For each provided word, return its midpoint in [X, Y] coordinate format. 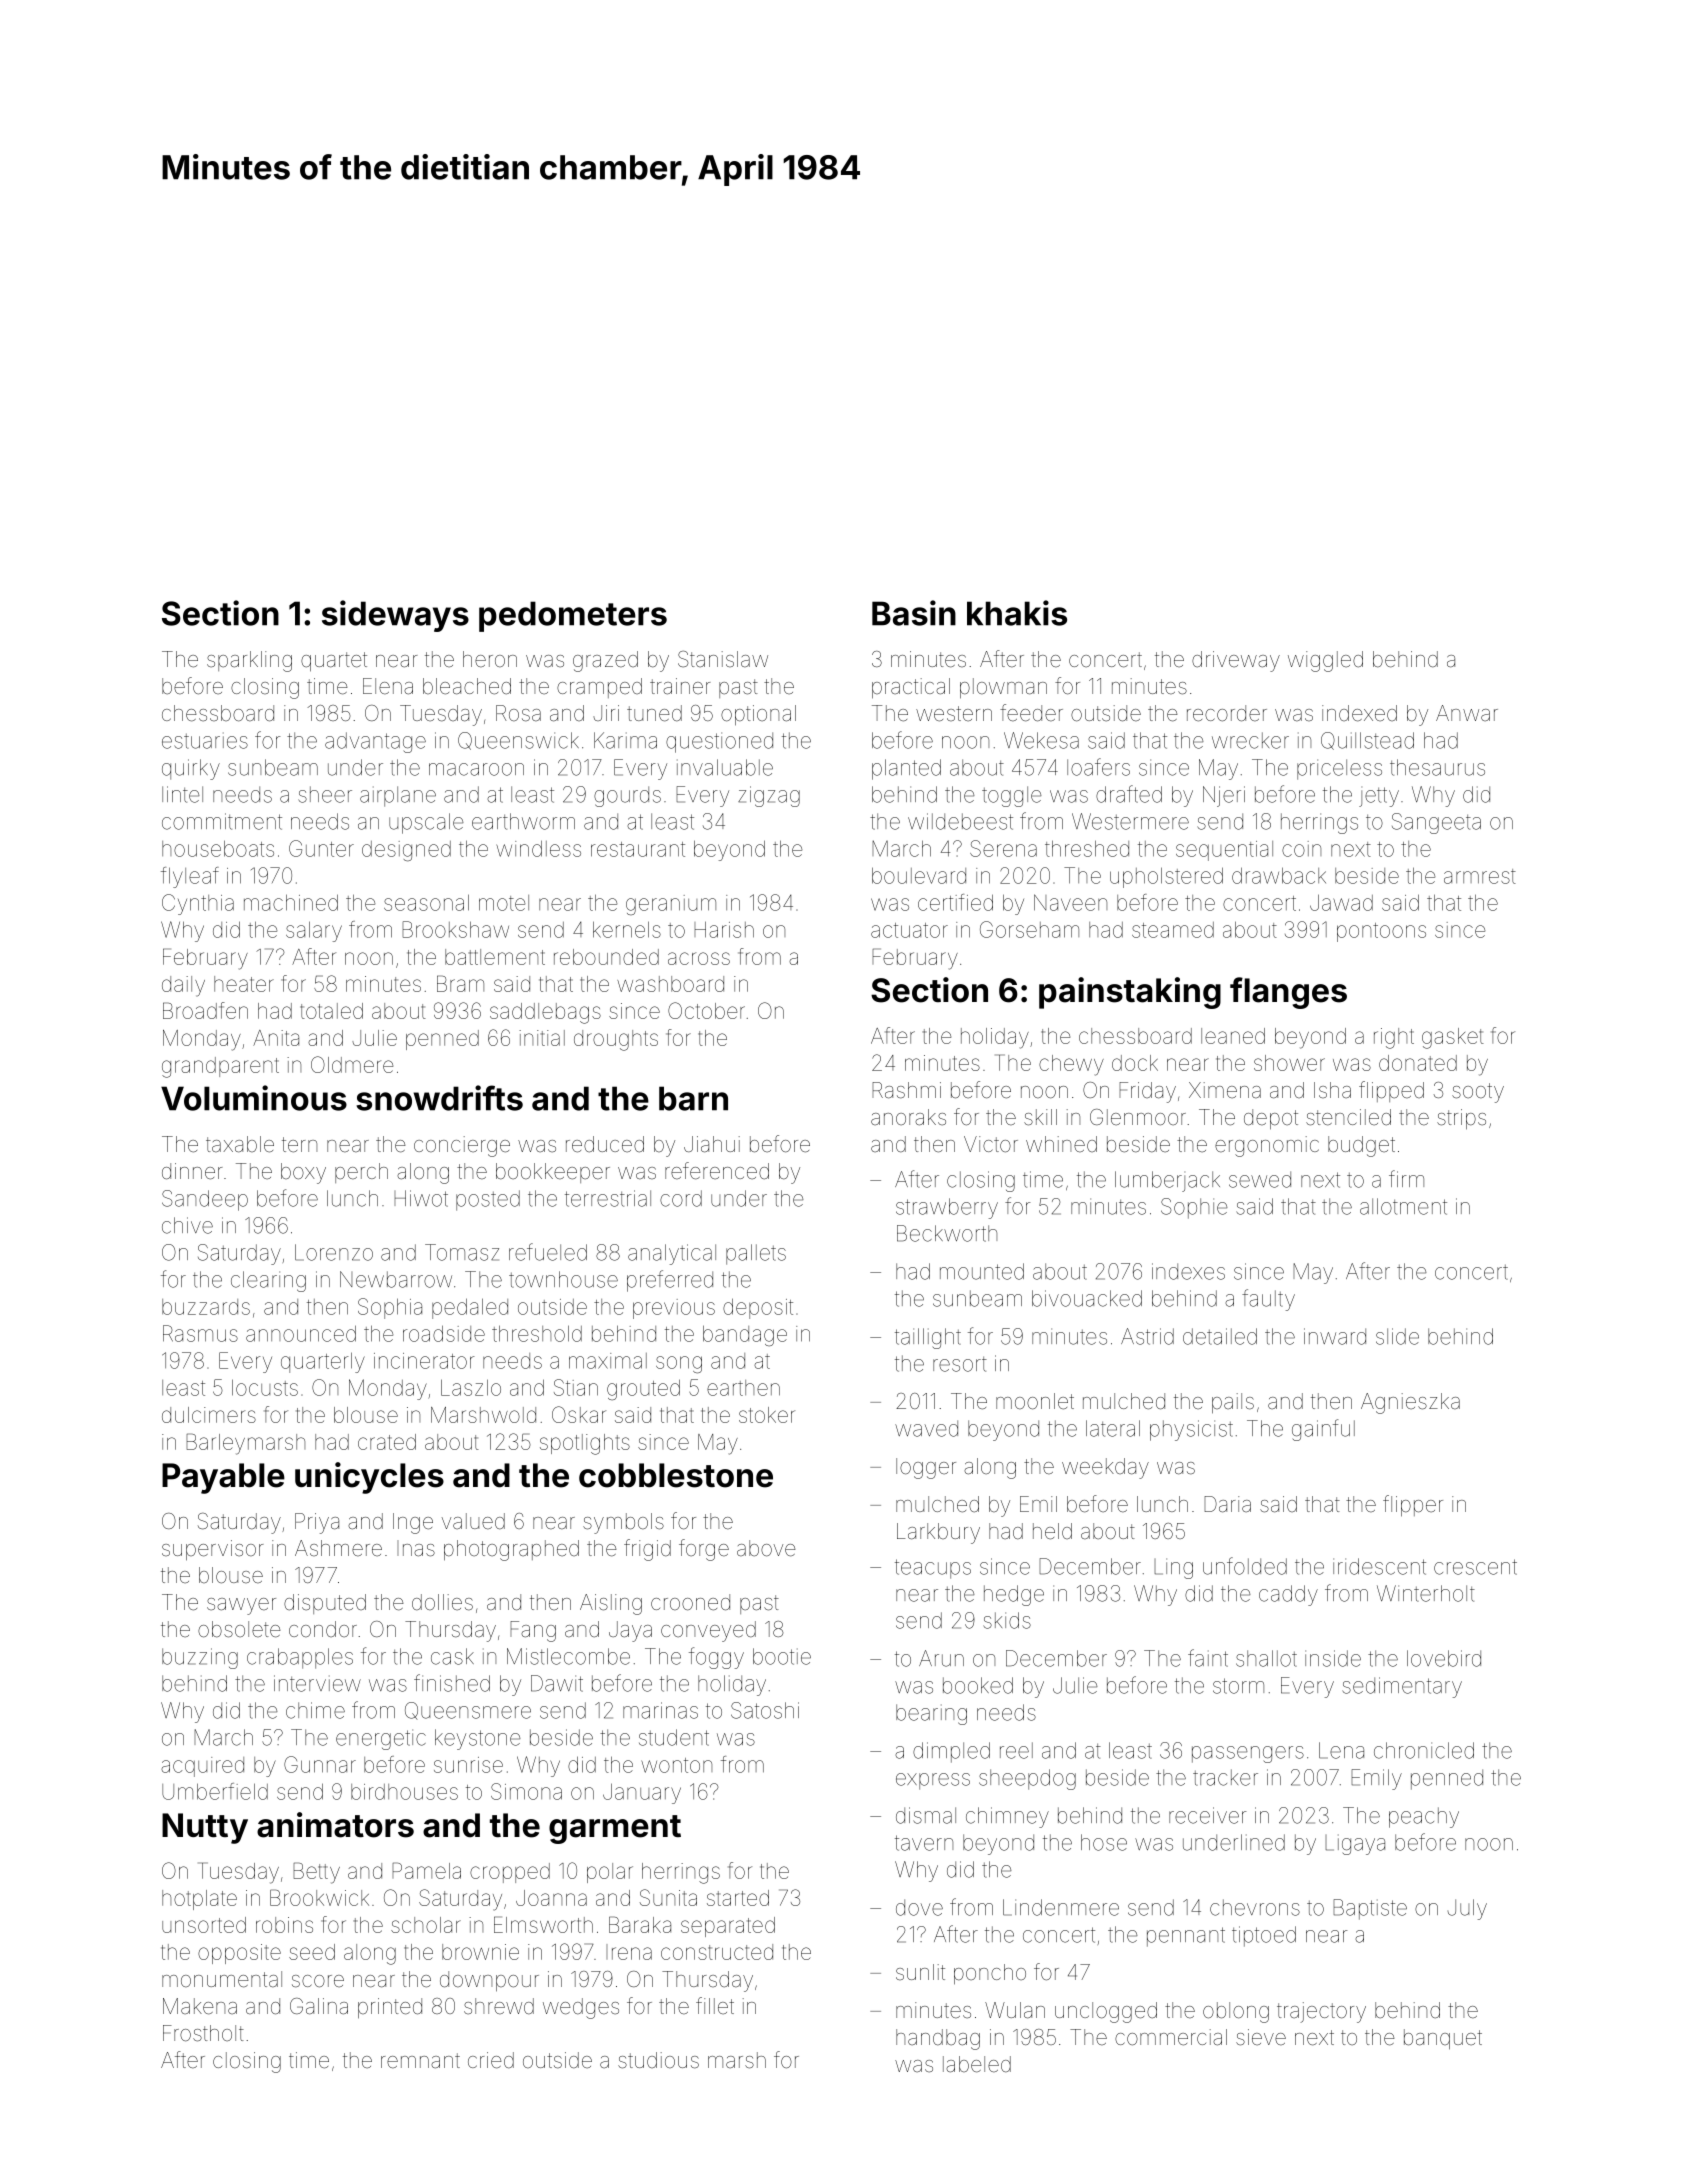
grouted [643, 1389]
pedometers [573, 616]
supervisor [213, 1550]
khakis [1017, 613]
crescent [1475, 1567]
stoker [767, 1415]
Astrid [1147, 1336]
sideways [395, 616]
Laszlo [471, 1387]
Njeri [1224, 796]
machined [291, 902]
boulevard [919, 875]
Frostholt [203, 2033]
